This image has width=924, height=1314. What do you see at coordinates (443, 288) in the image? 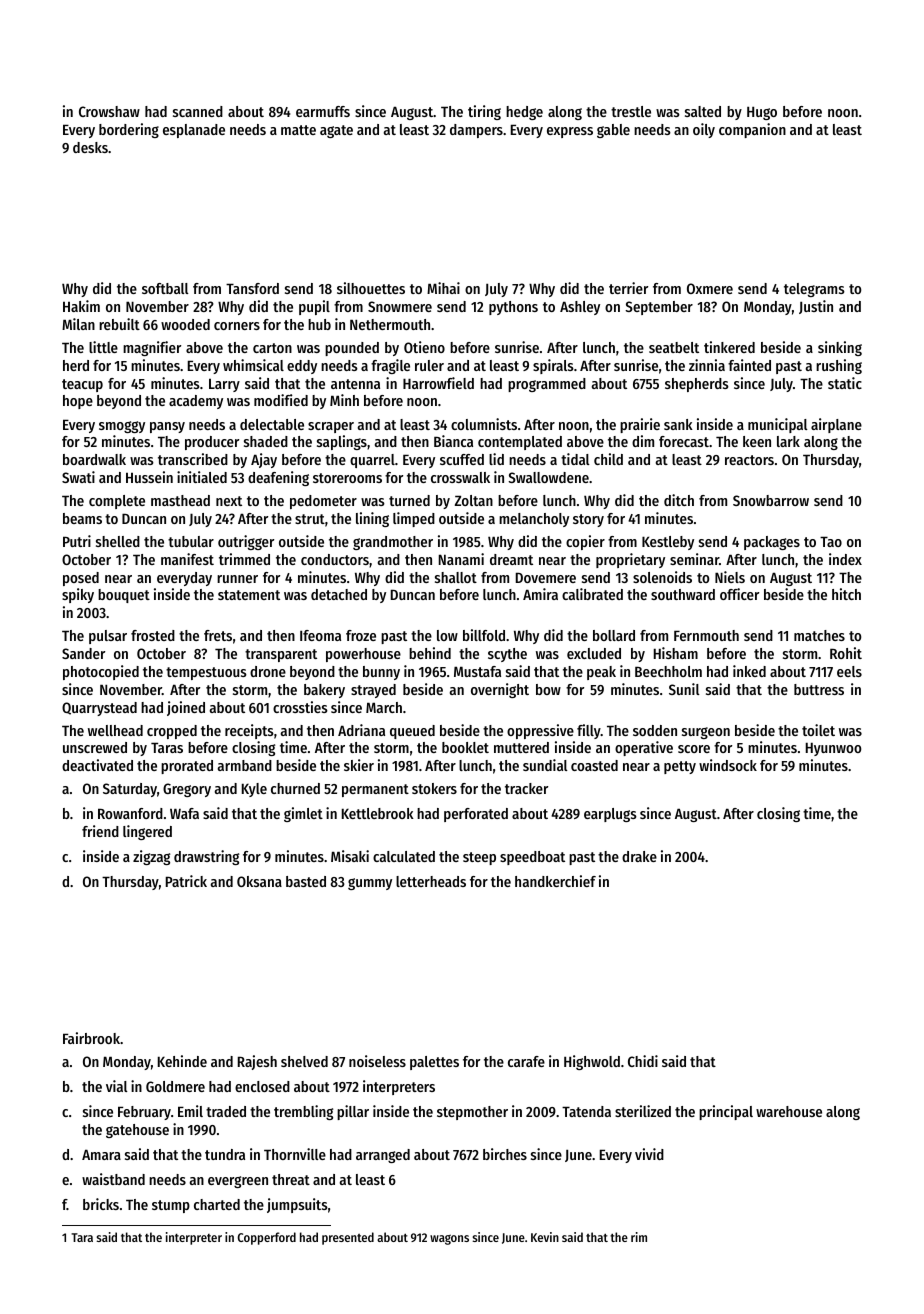
I see `Mihai` at bounding box center [443, 288].
